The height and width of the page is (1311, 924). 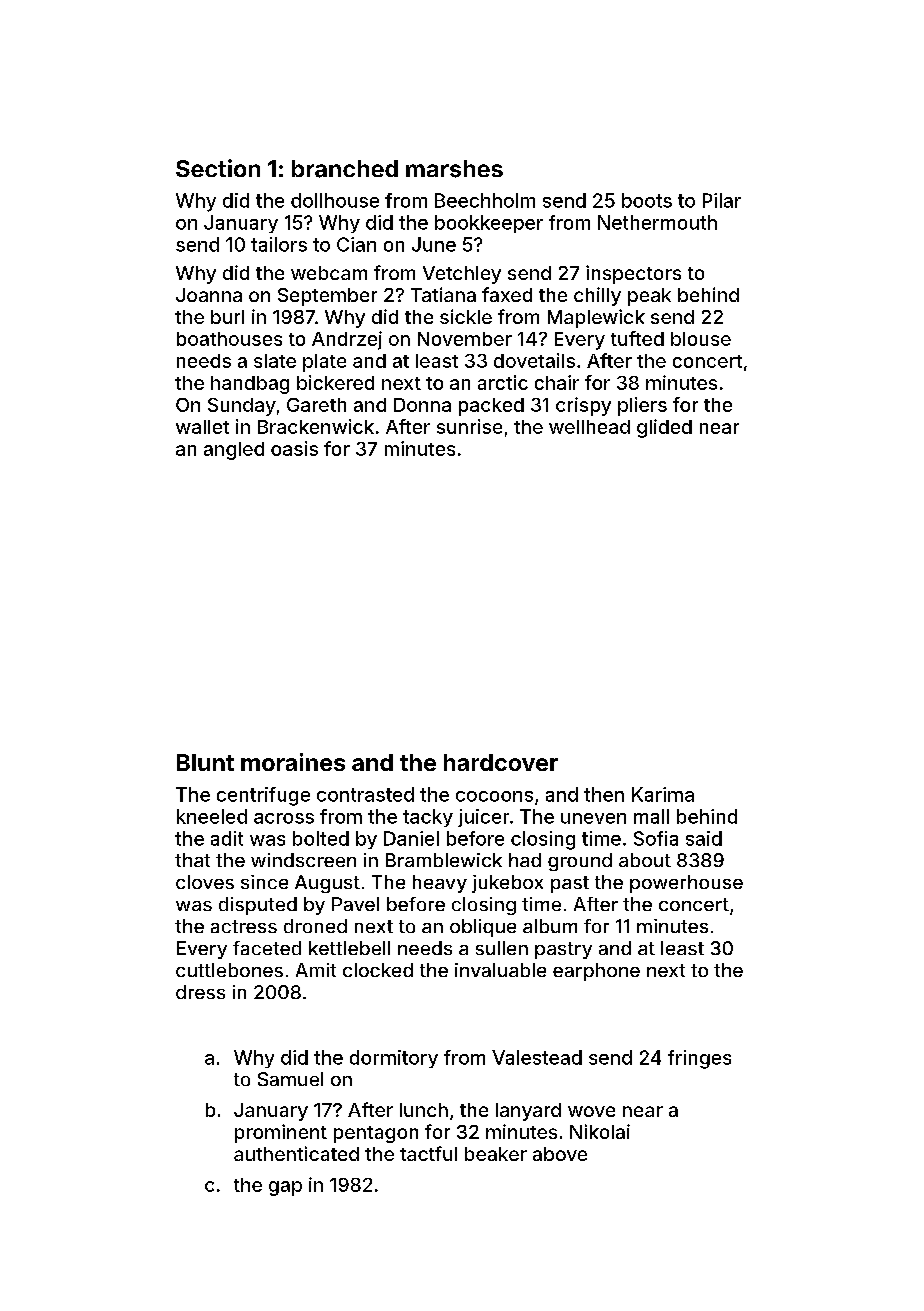 I want to click on Sofia, so click(x=656, y=838).
